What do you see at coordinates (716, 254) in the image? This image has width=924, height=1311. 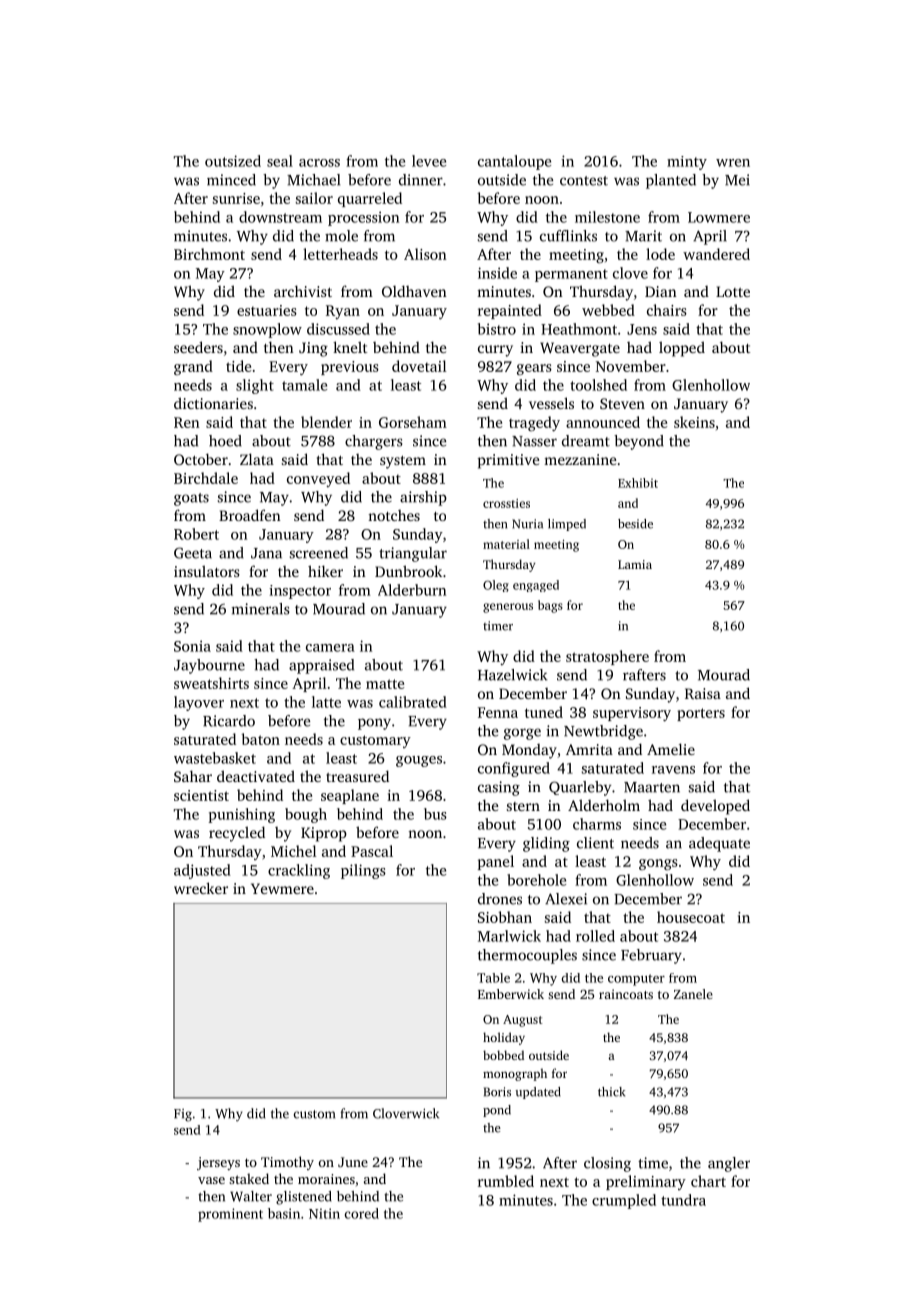 I see `wandered` at bounding box center [716, 254].
